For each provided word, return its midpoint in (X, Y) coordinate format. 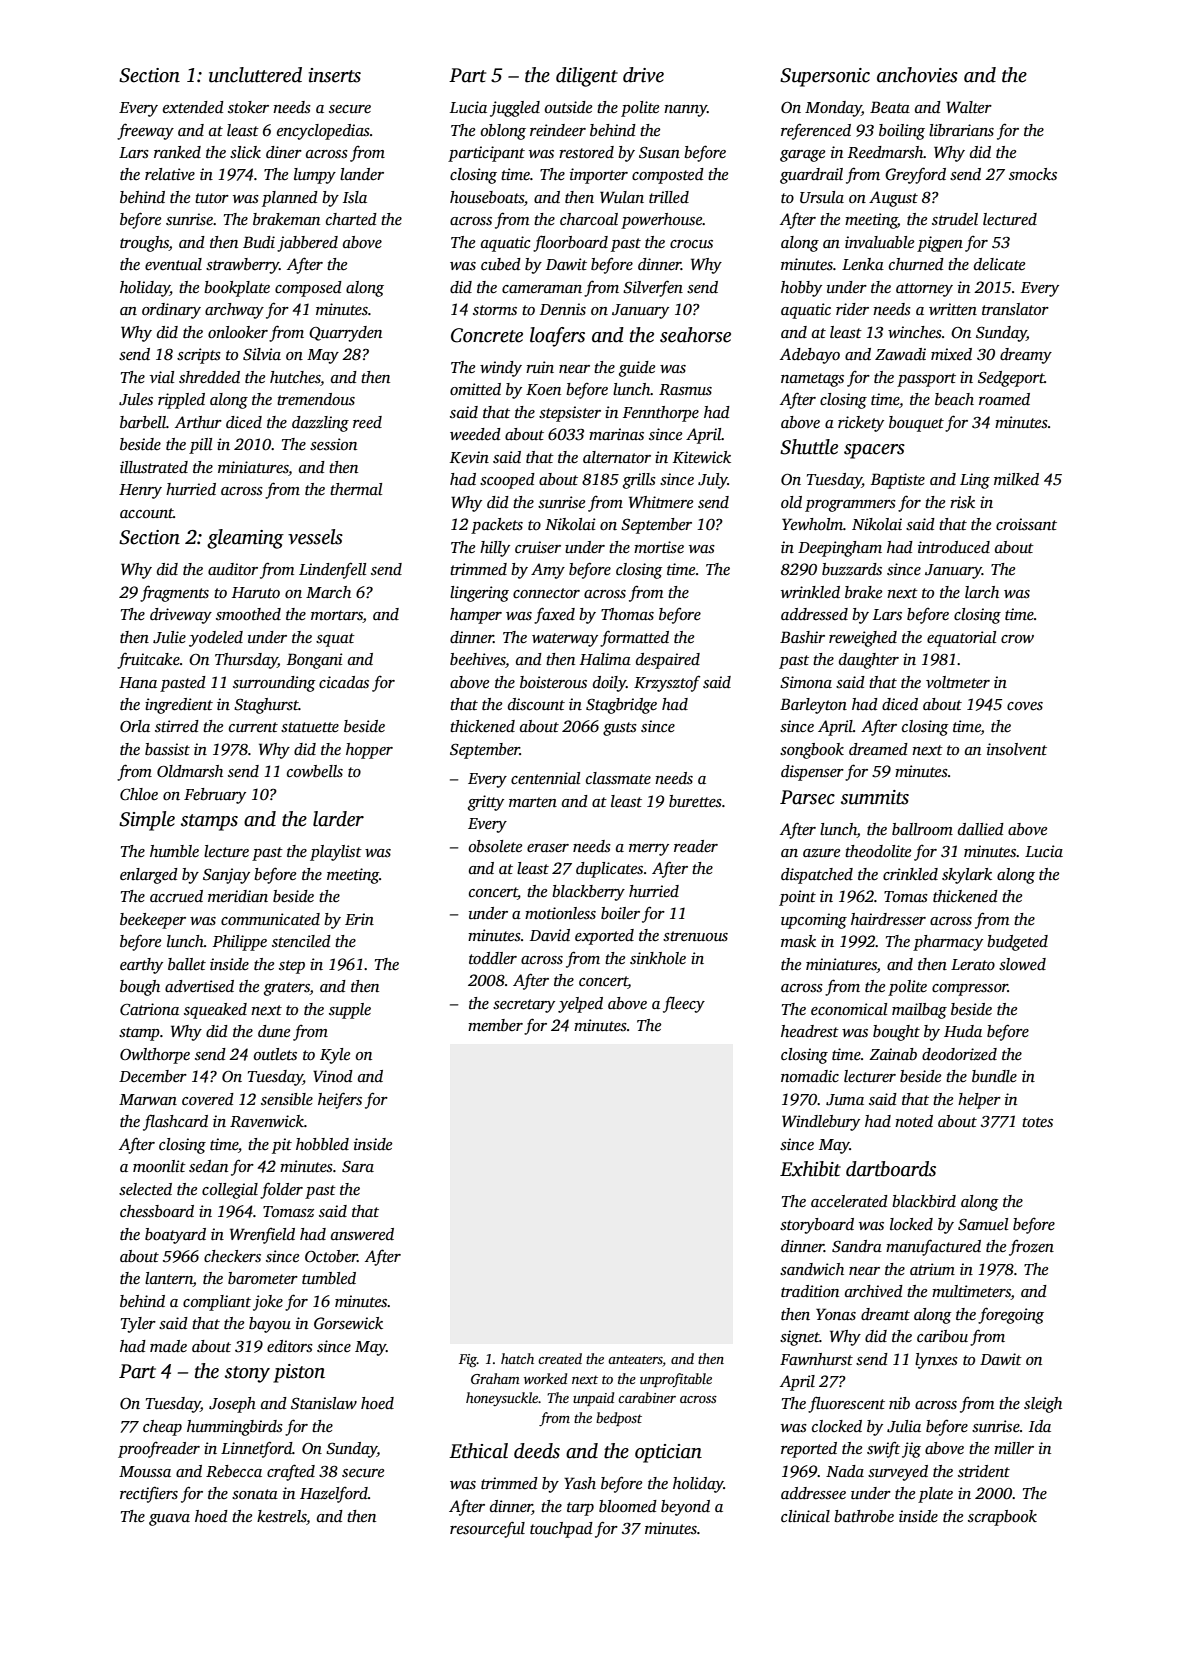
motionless (560, 913)
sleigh (1043, 1405)
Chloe (139, 794)
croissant (1026, 524)
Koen (543, 389)
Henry (140, 491)
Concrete (487, 335)
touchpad (561, 1530)
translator (1015, 309)
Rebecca (234, 1471)
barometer (263, 1278)
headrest (810, 1031)
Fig (468, 1360)
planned (290, 199)
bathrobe (864, 1516)
